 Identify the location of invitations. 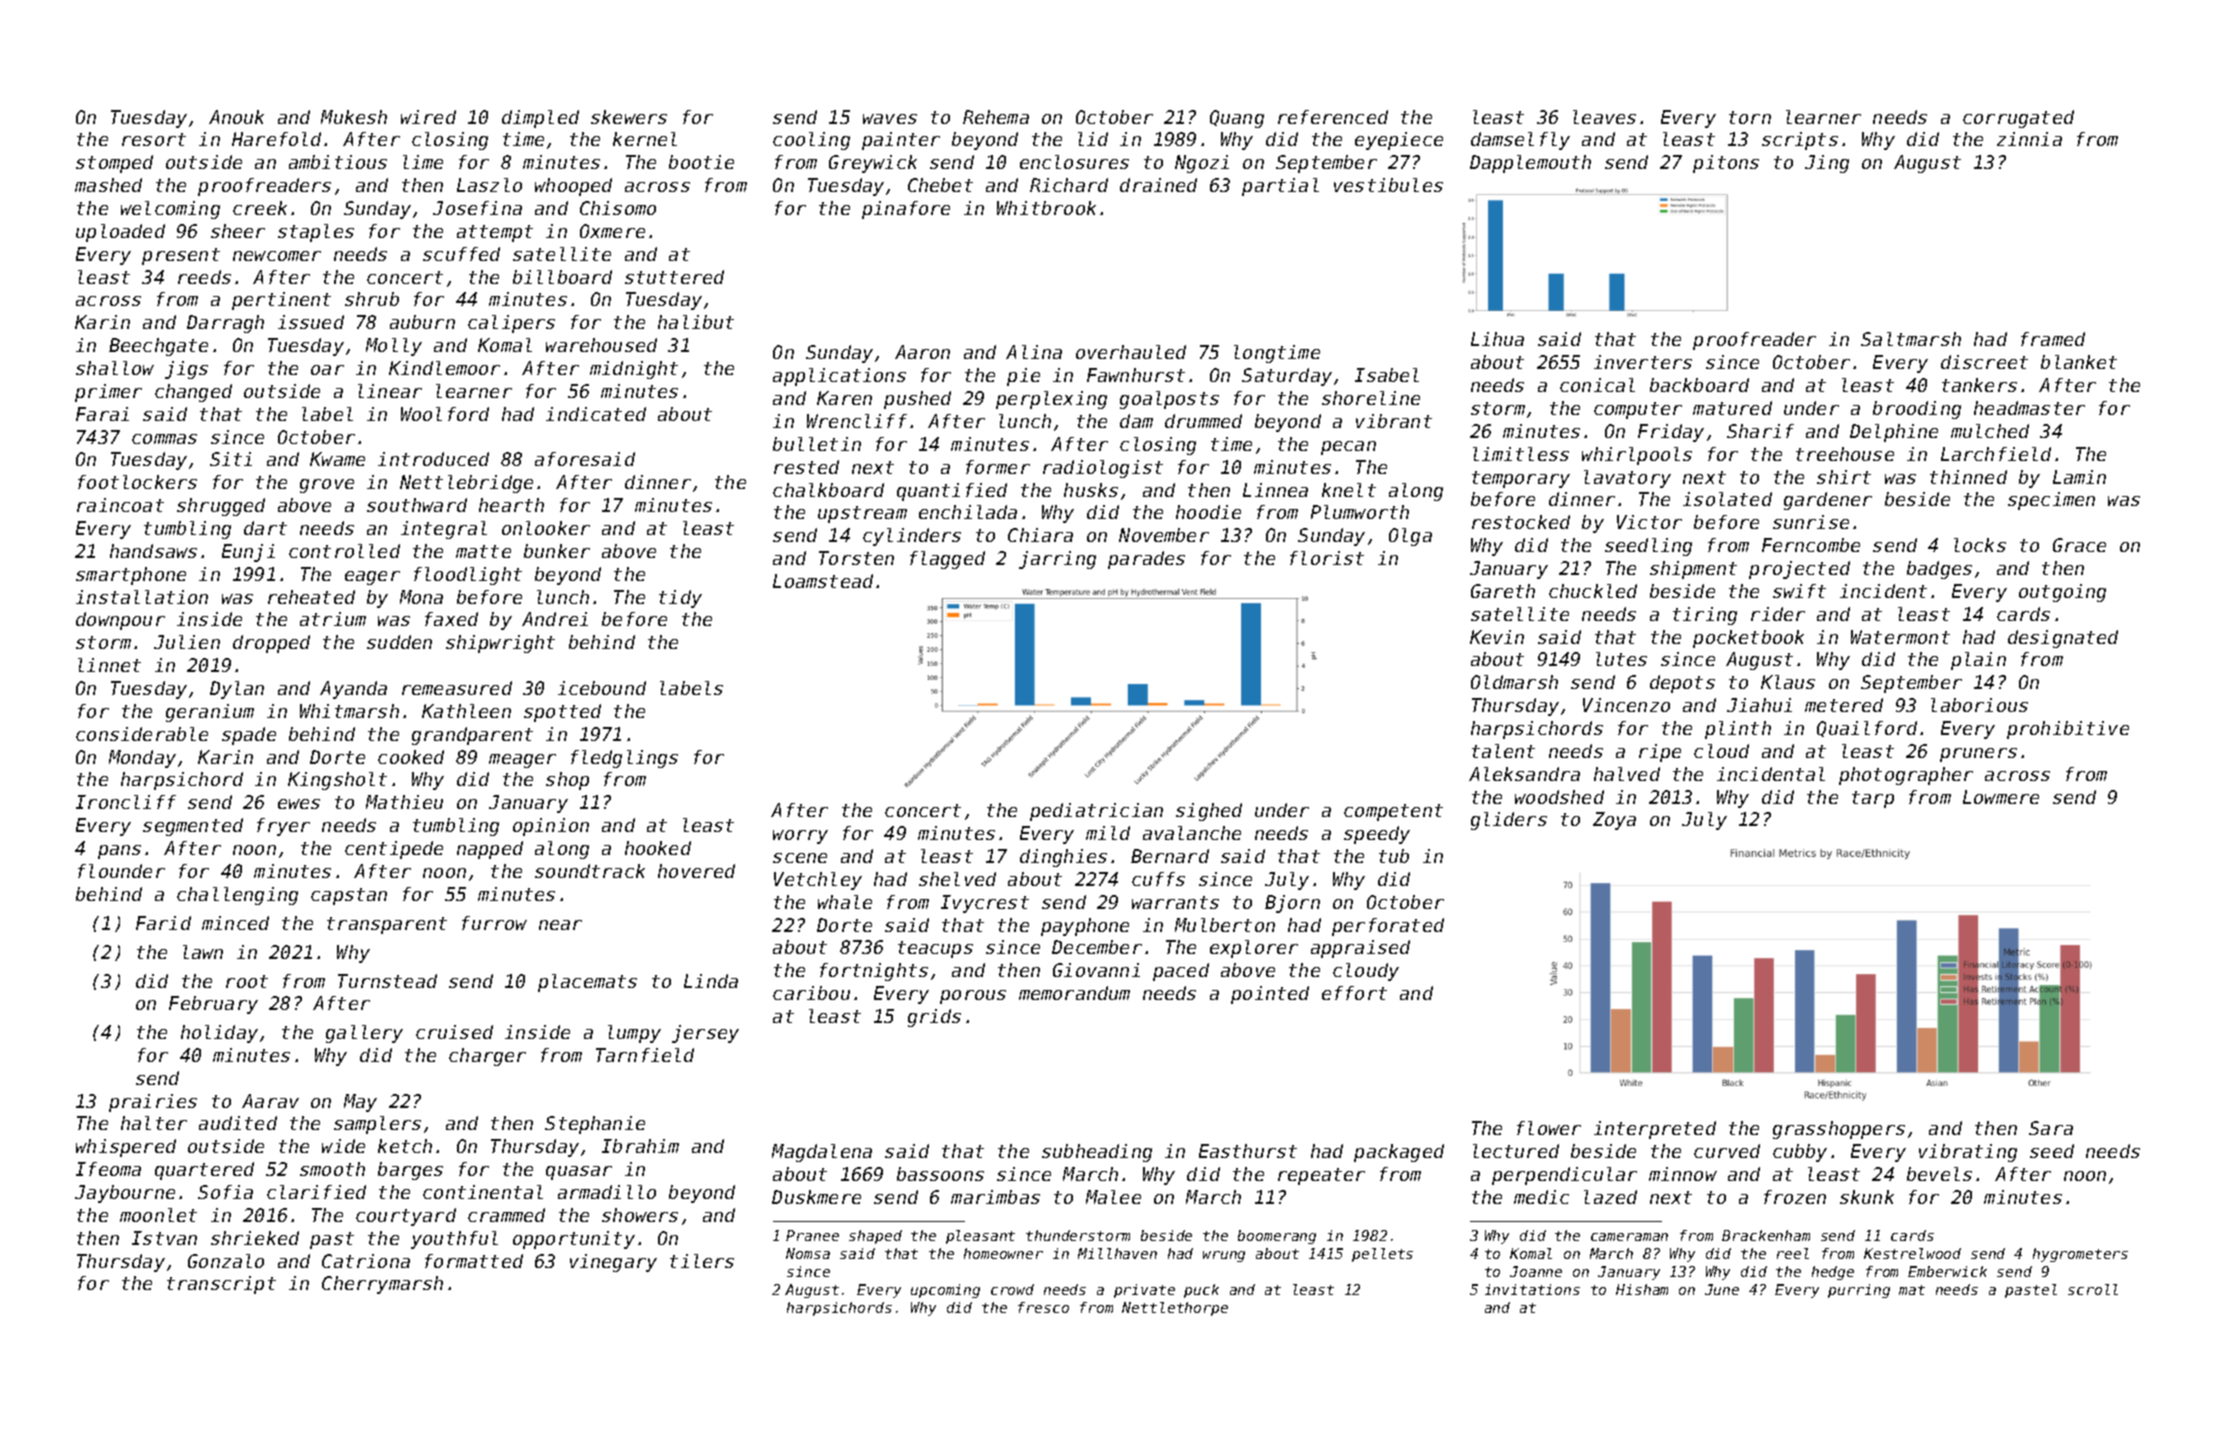
(1532, 1289).
